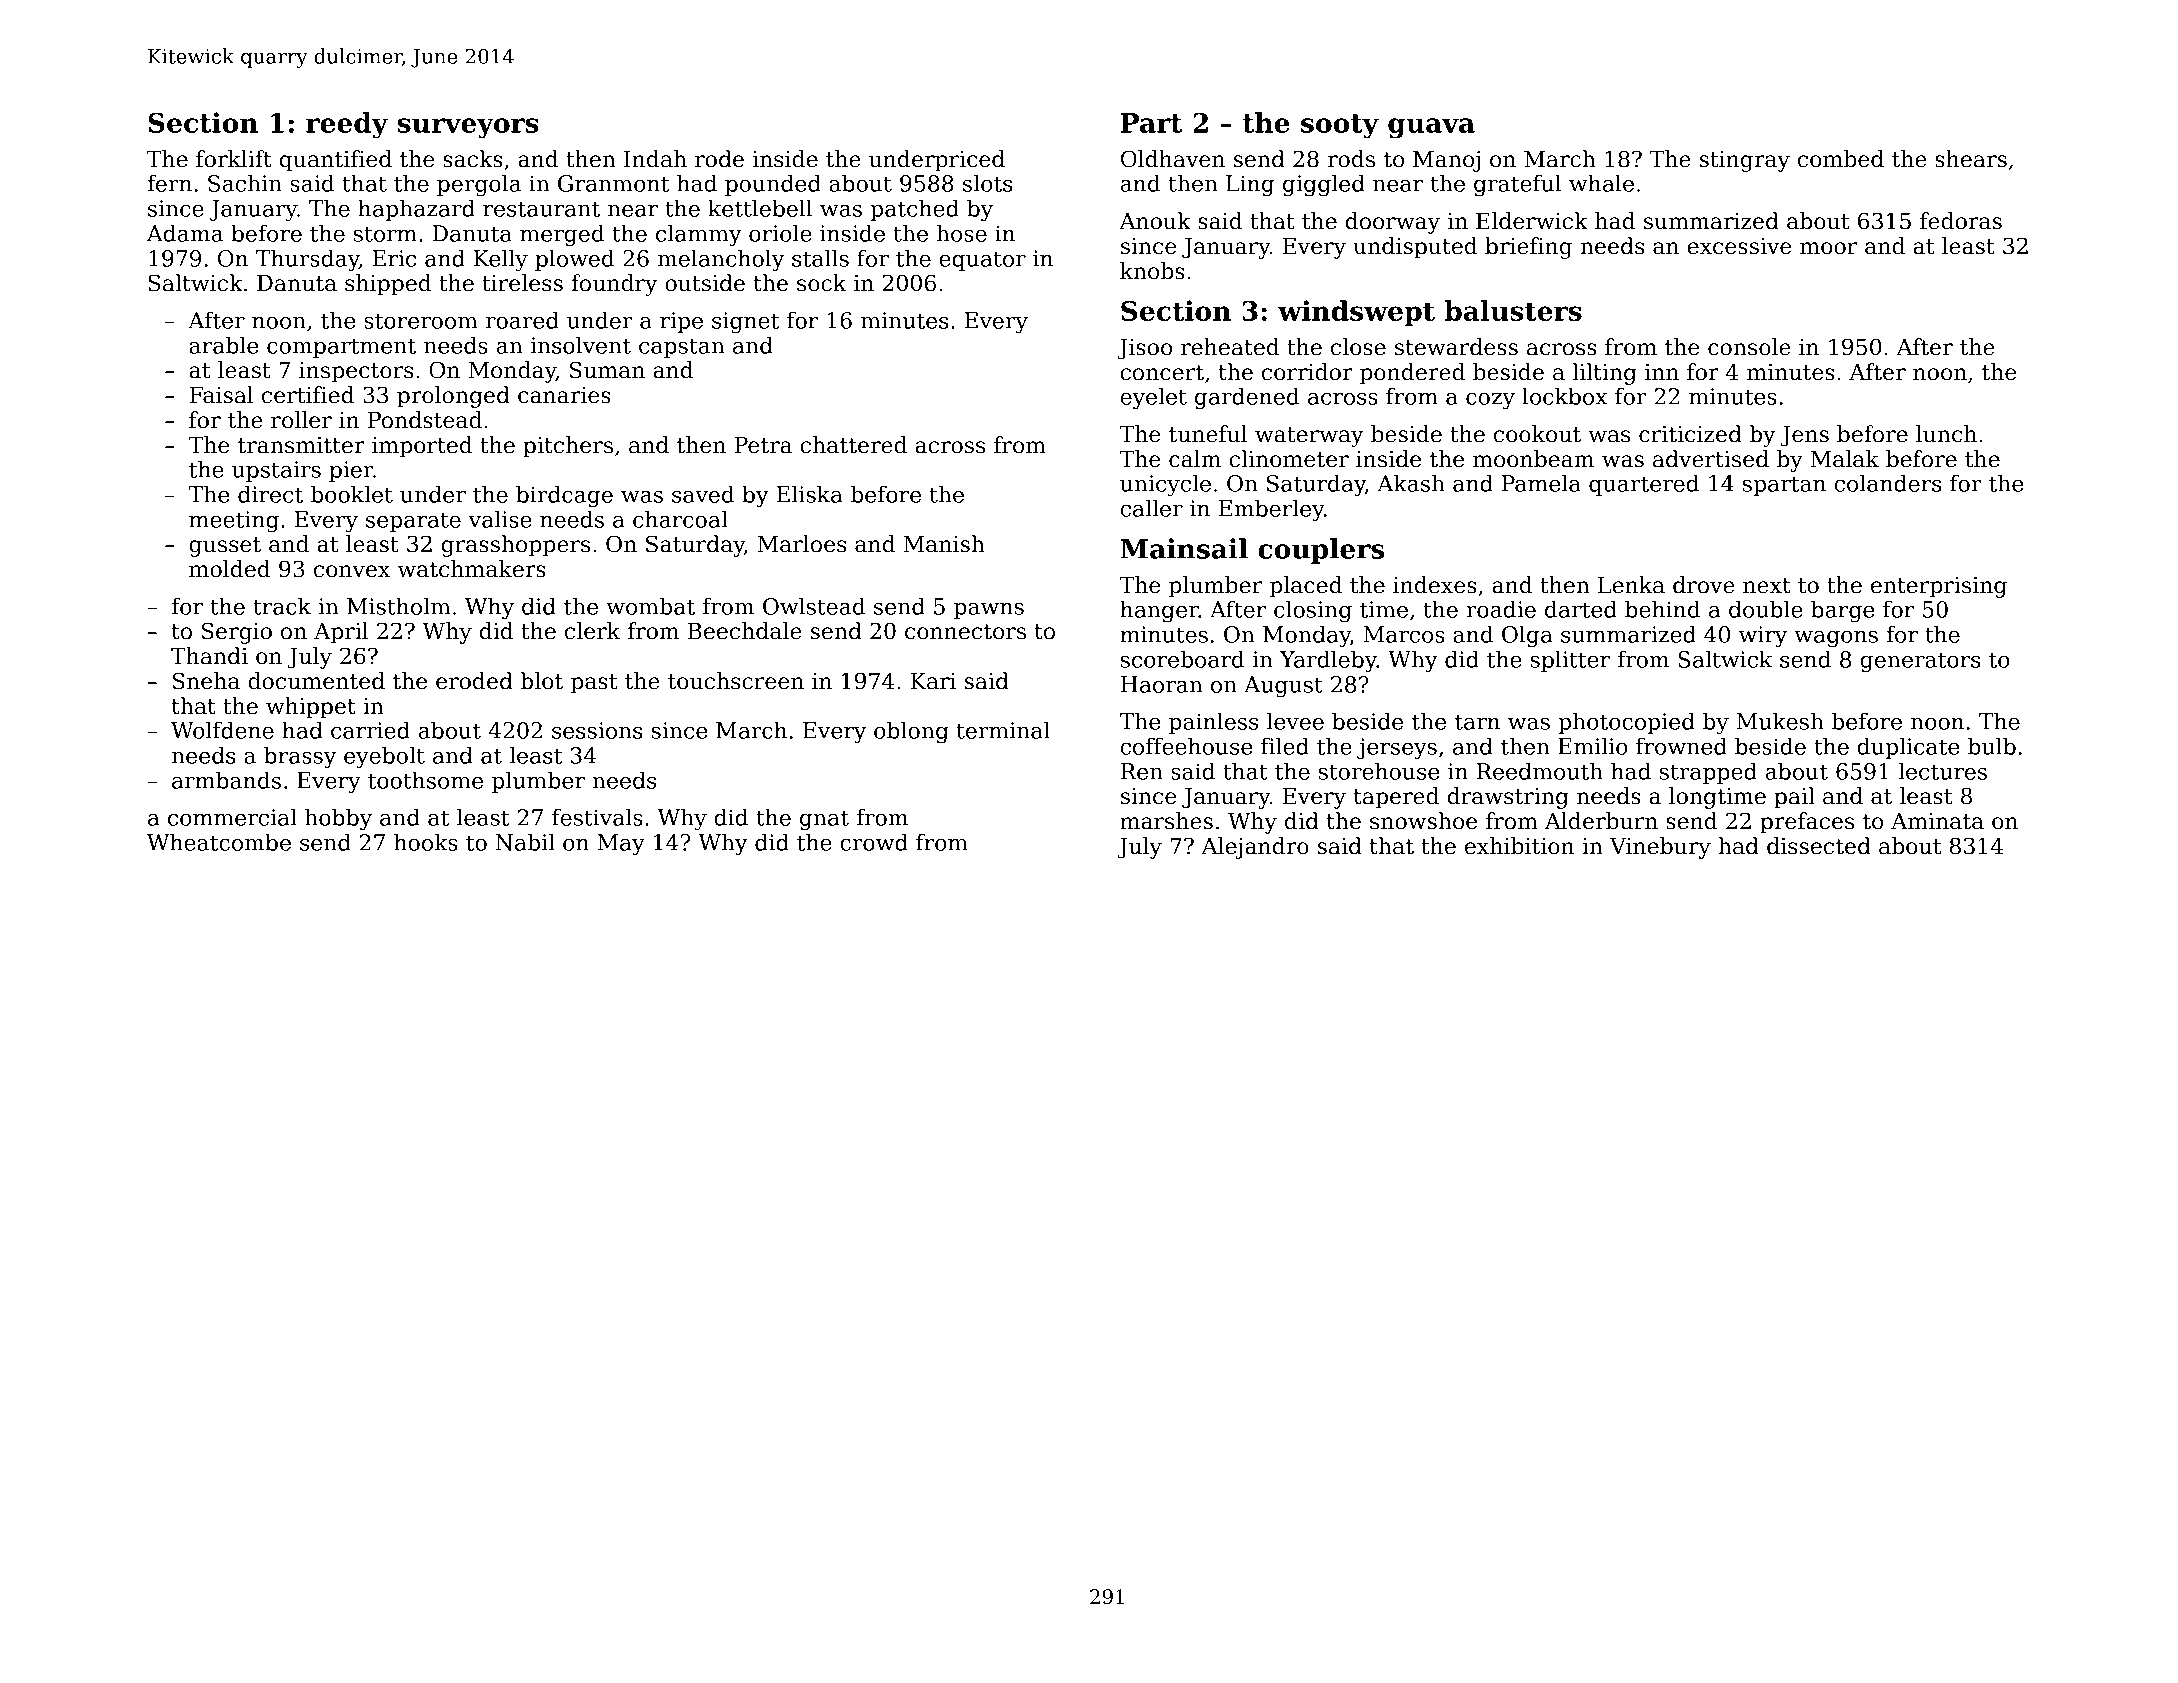 Image resolution: width=2178 pixels, height=1683 pixels. Describe the element at coordinates (1601, 183) in the screenshot. I see `whale` at that location.
